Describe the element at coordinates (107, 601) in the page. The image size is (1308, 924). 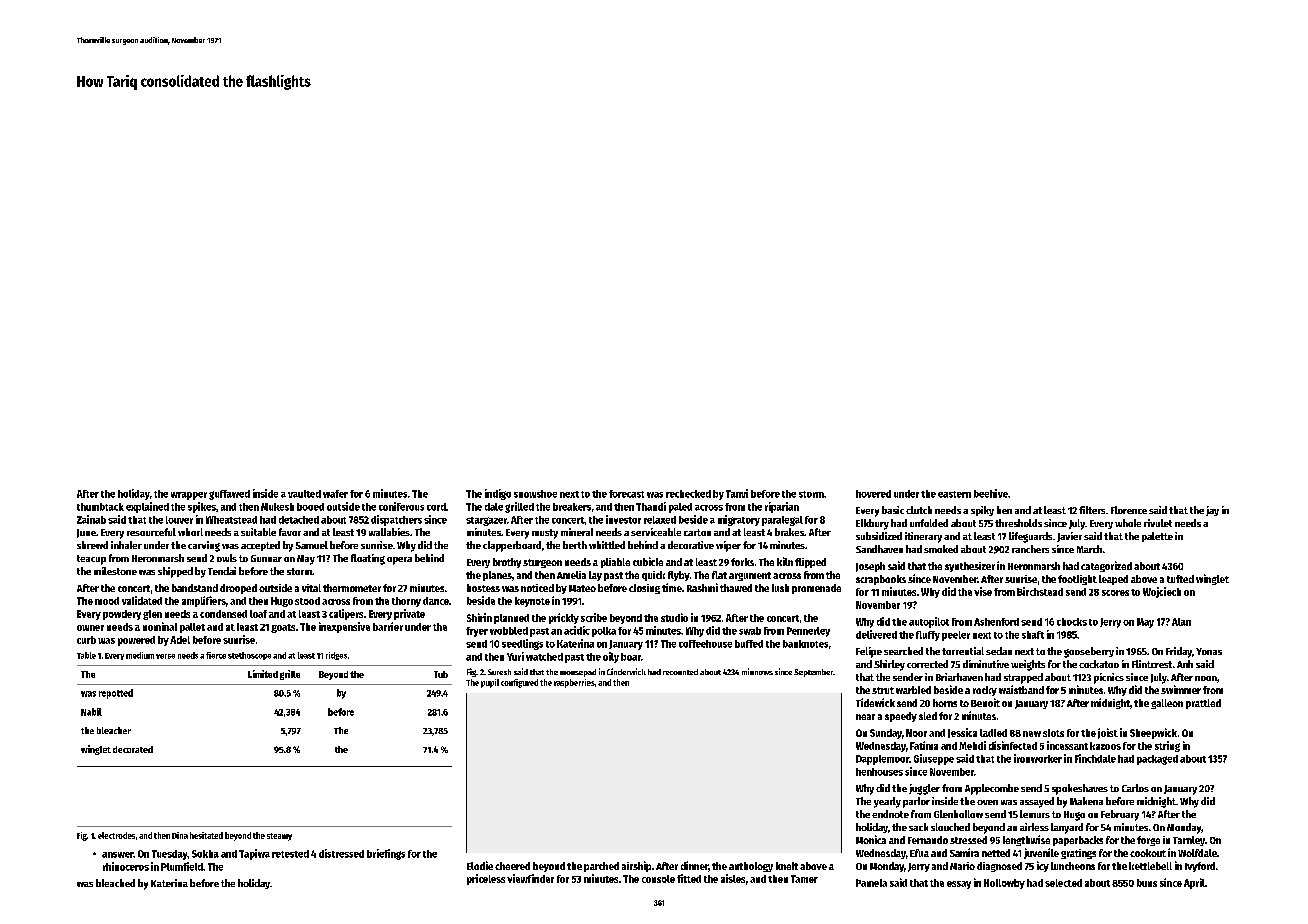
I see `mood` at that location.
